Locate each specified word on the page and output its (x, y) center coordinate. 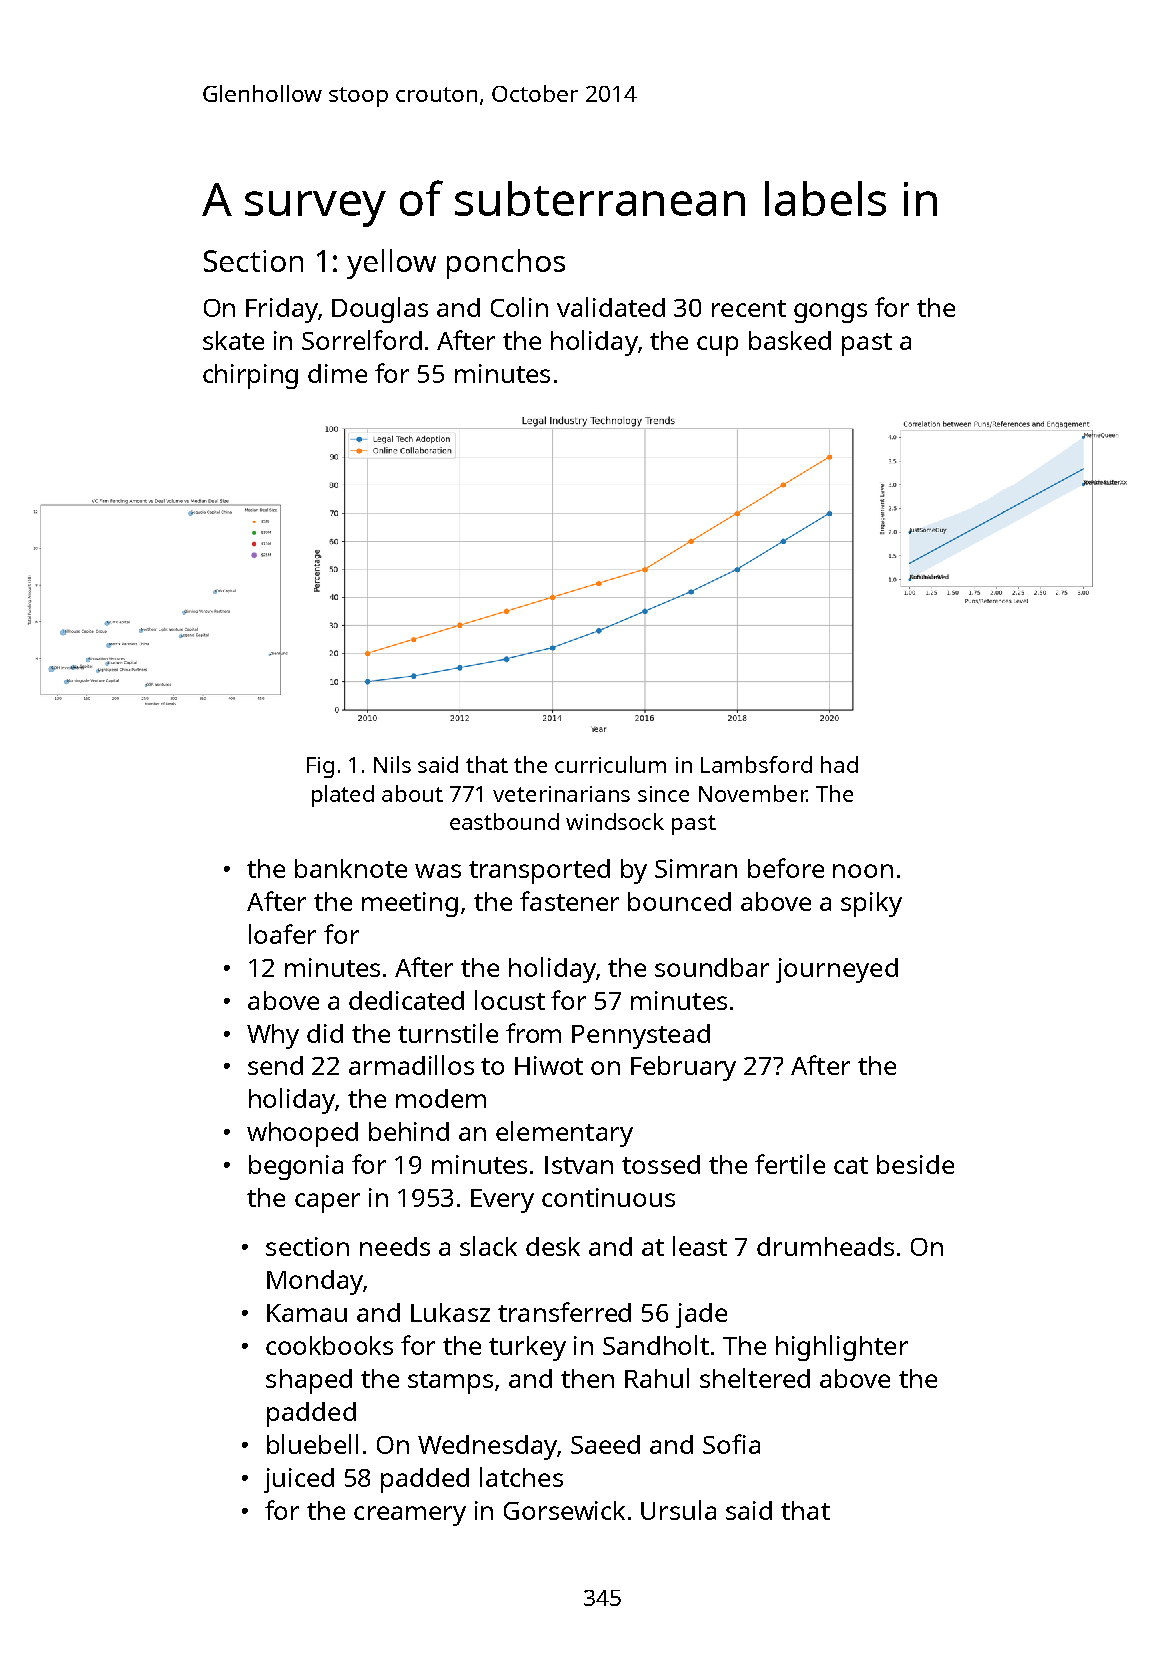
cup (717, 346)
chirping (250, 376)
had (839, 764)
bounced (679, 901)
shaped (309, 1381)
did (325, 1033)
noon (863, 871)
